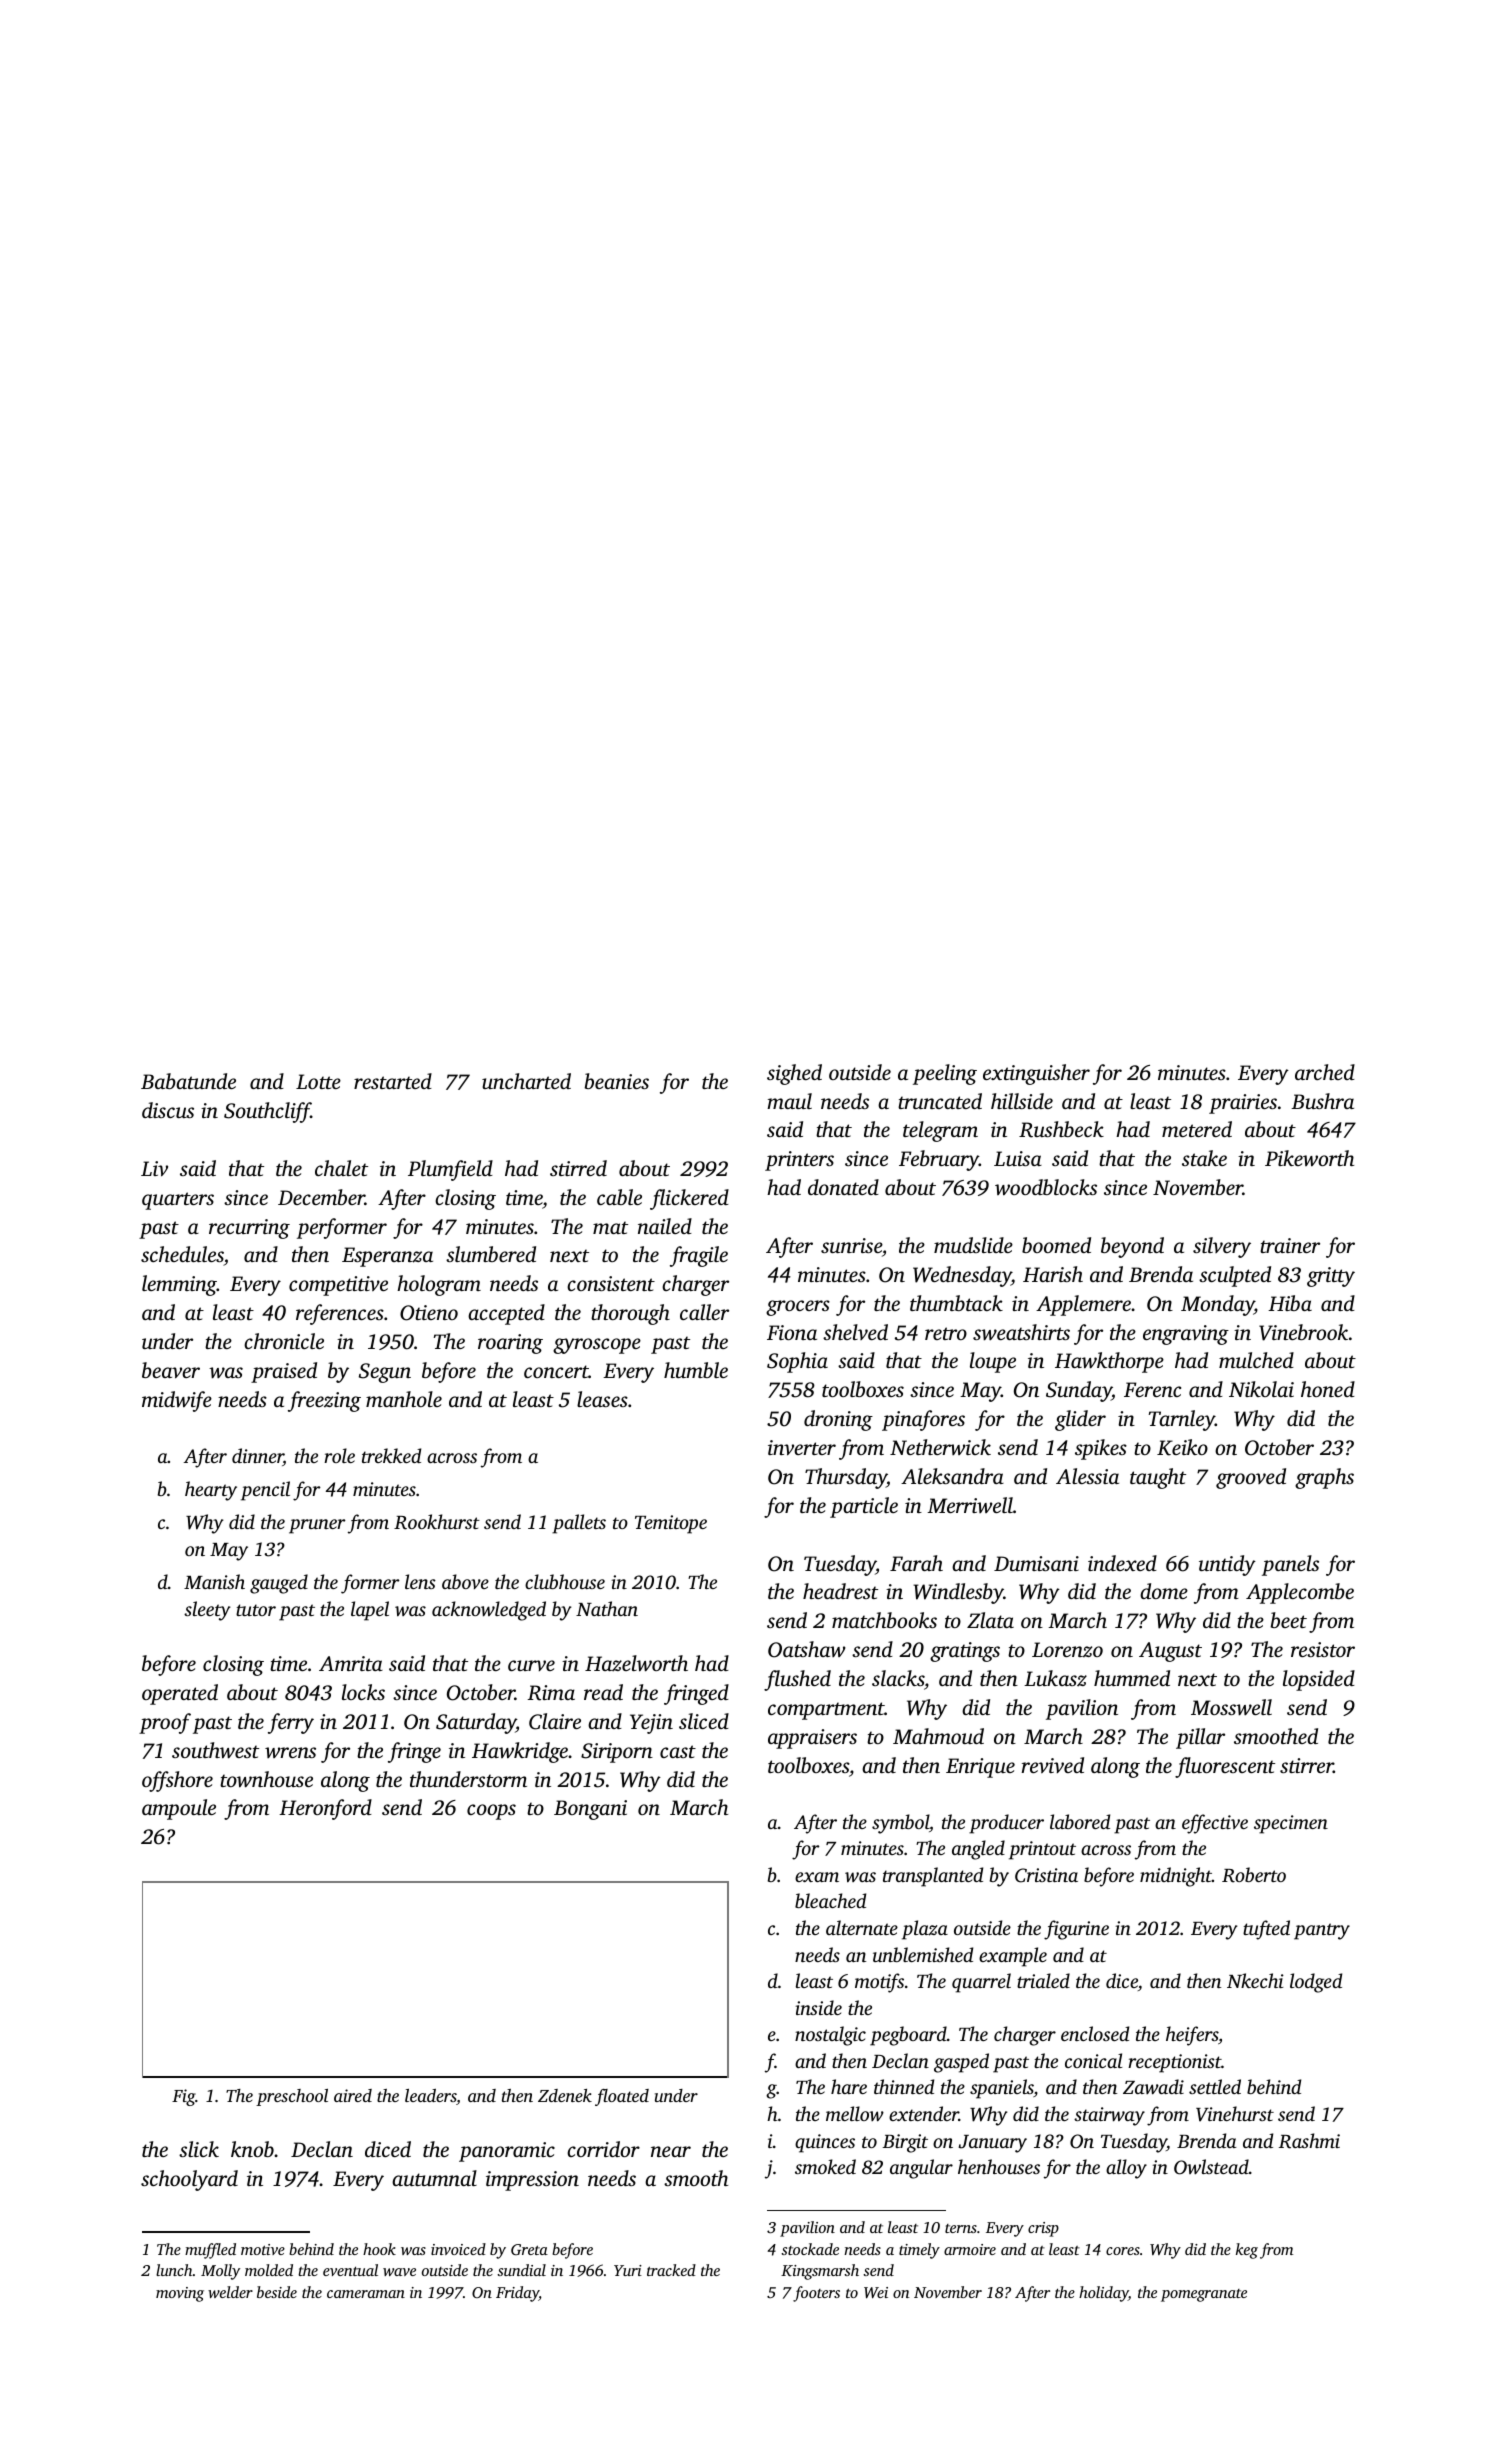 The image size is (1496, 2464). Describe the element at coordinates (366, 2294) in the image. I see `cameraman` at that location.
